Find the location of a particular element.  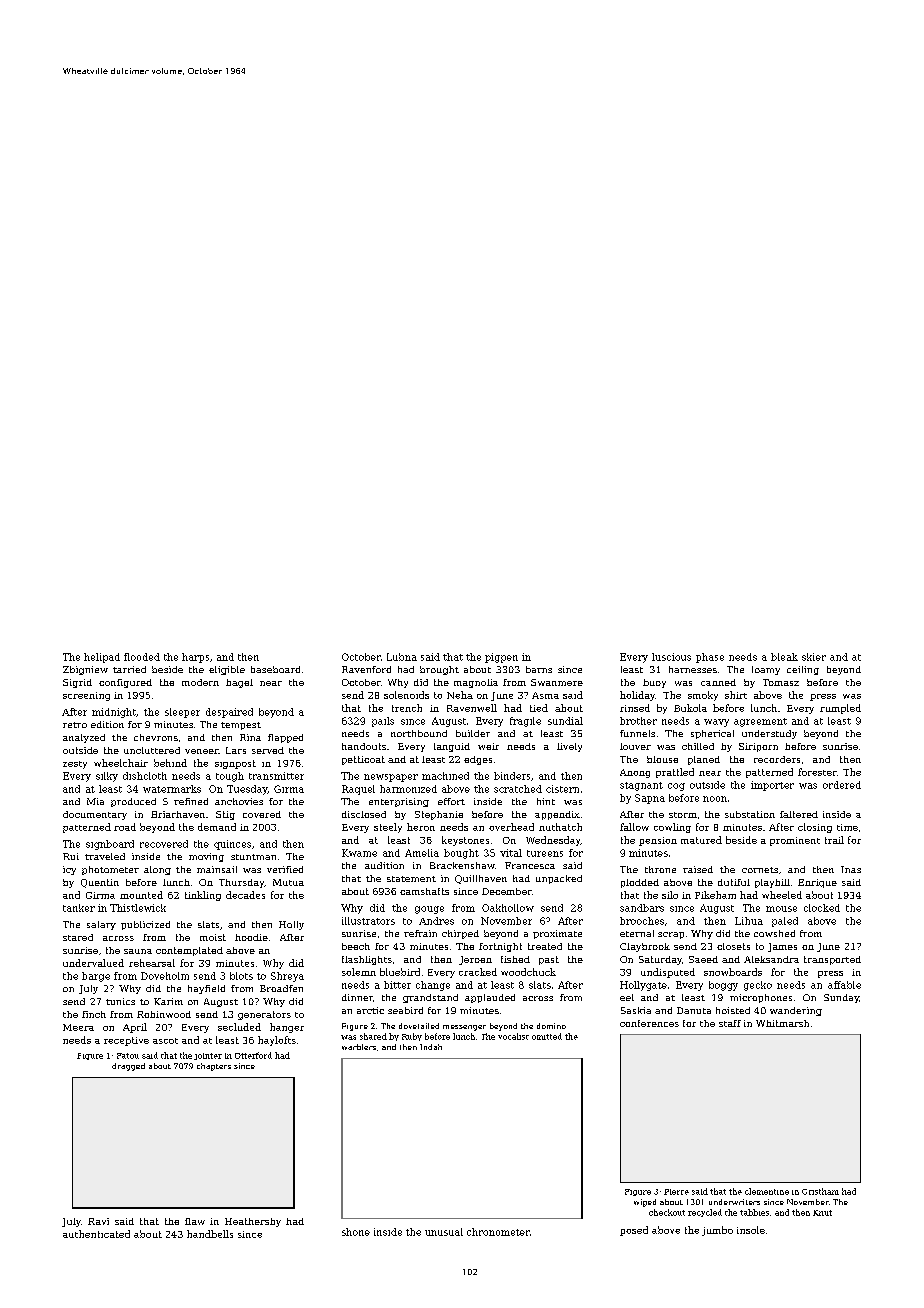

refined is located at coordinates (191, 801).
